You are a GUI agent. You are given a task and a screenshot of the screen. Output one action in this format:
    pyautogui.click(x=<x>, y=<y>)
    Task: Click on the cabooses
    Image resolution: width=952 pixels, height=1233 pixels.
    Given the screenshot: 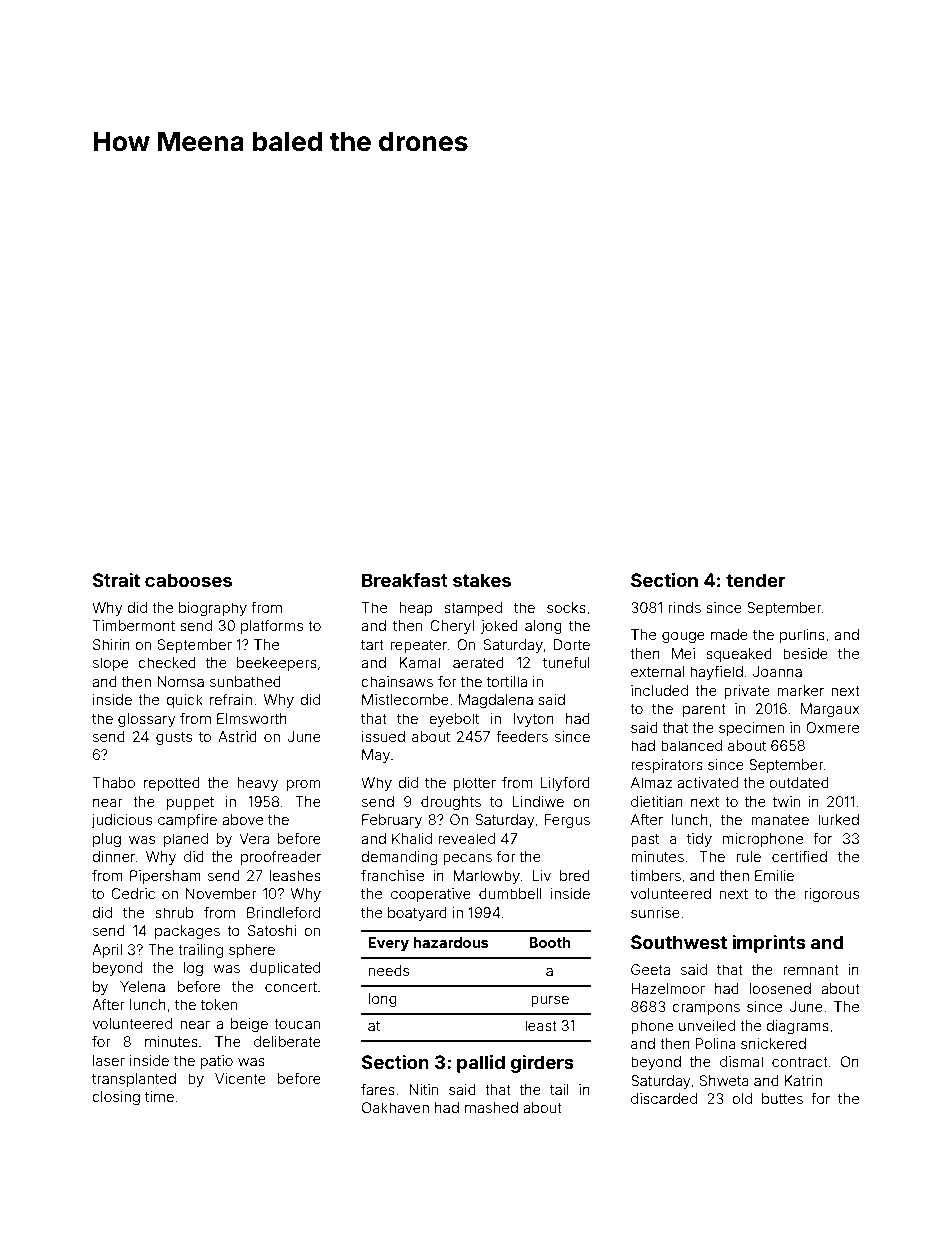 What is the action you would take?
    pyautogui.click(x=188, y=580)
